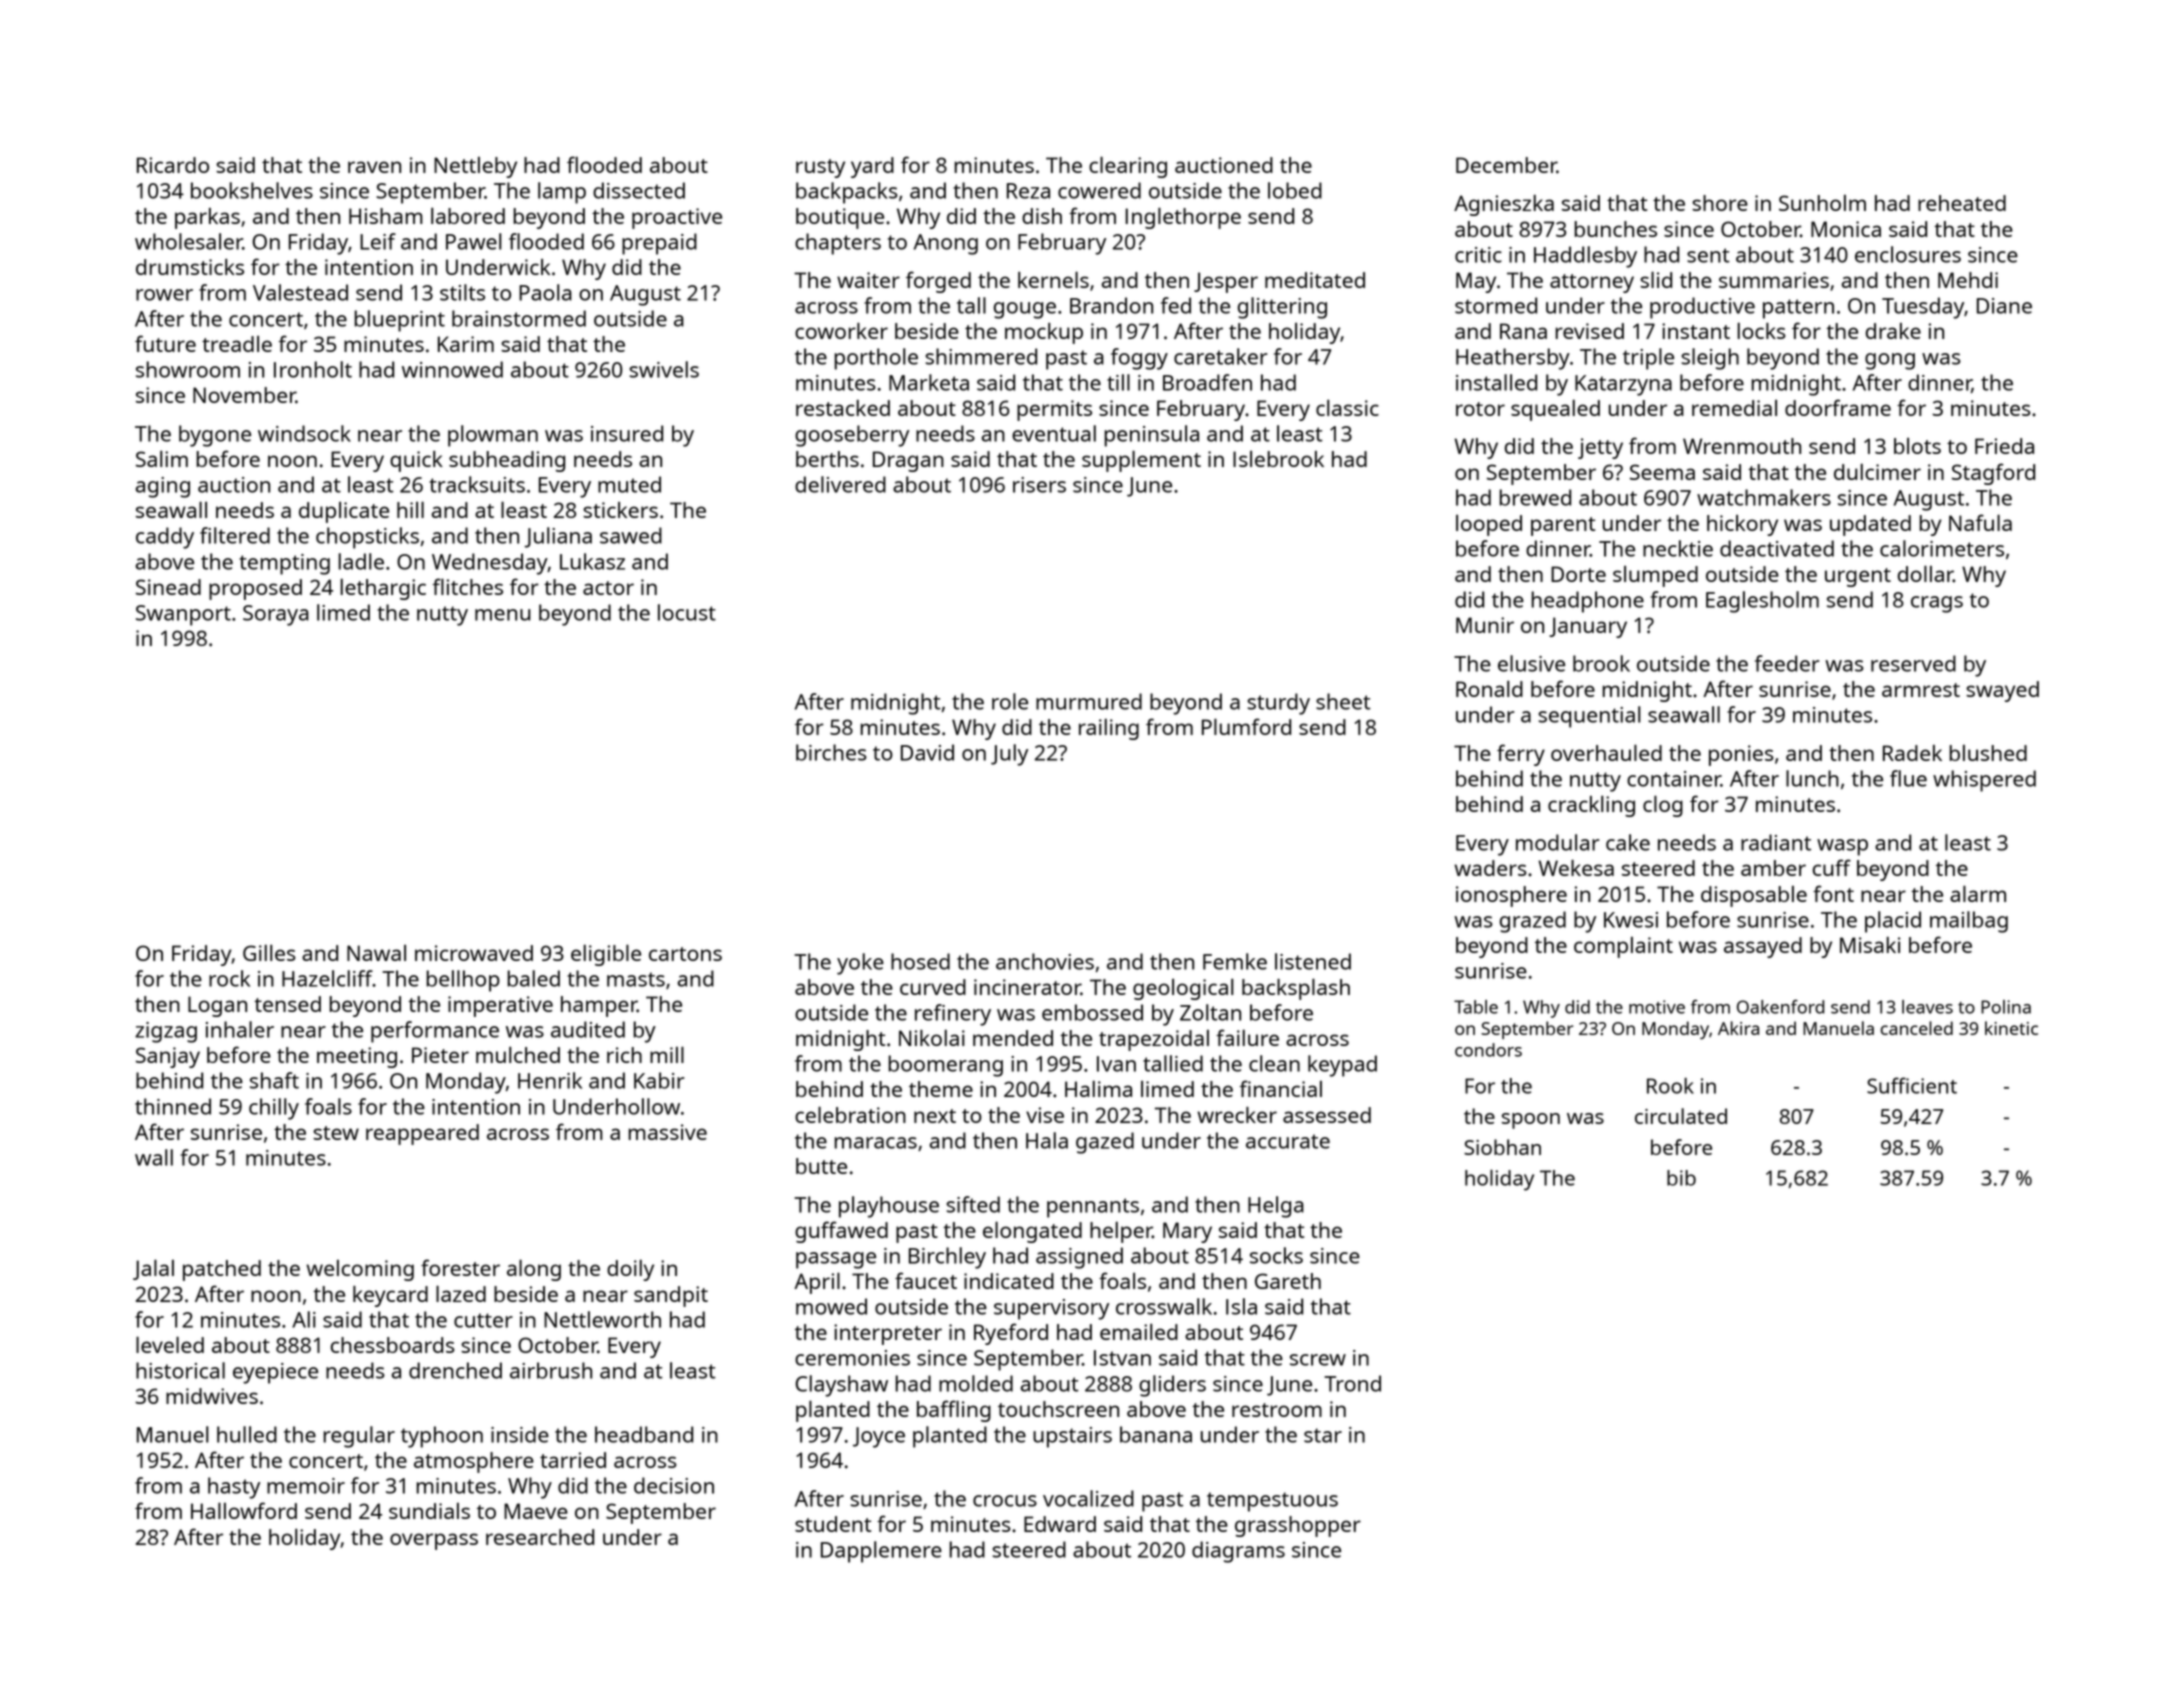 This screenshot has height=1683, width=2178. What do you see at coordinates (1942, 548) in the screenshot?
I see `calorimeters` at bounding box center [1942, 548].
